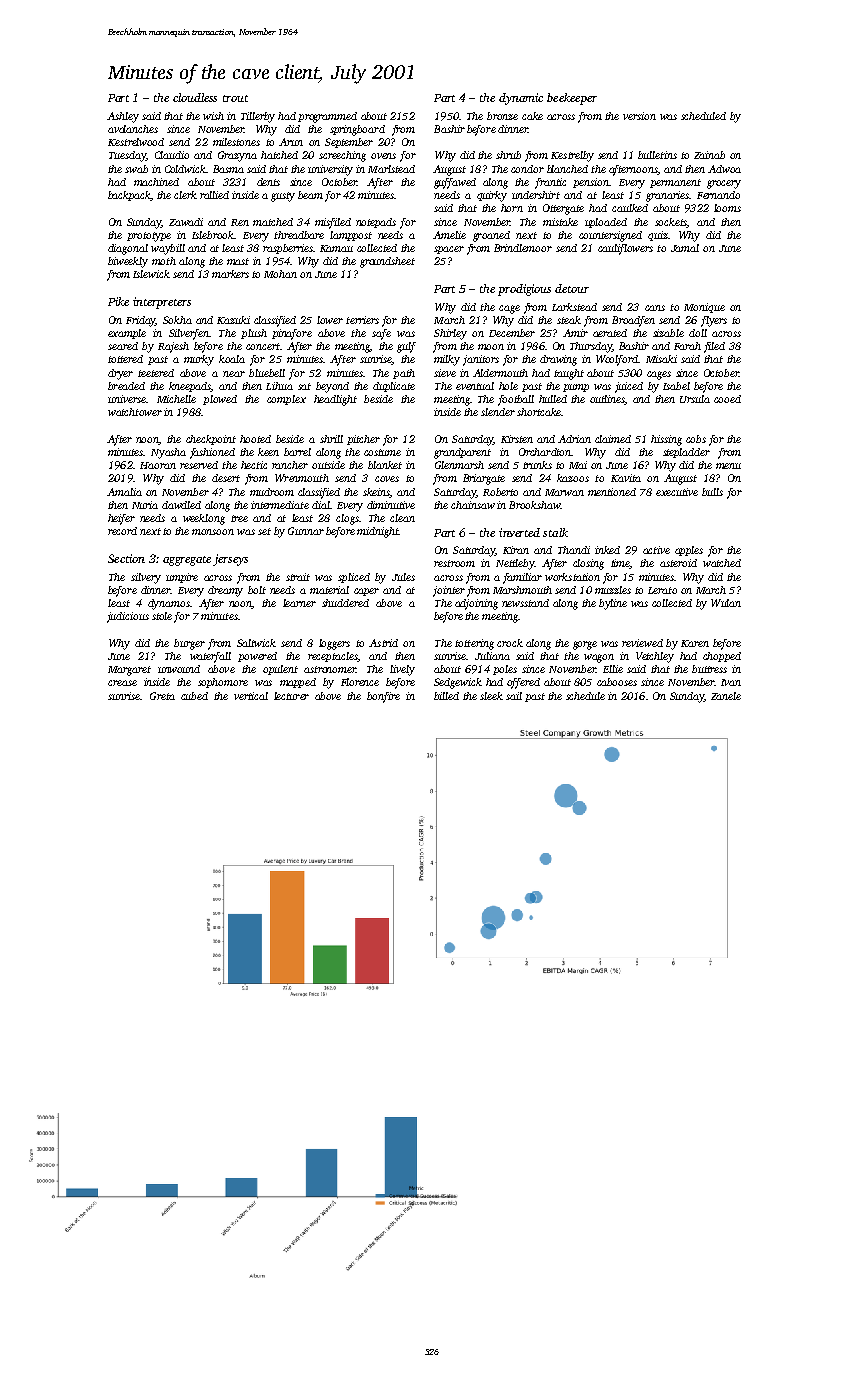 The image size is (849, 1400). I want to click on version, so click(639, 116).
